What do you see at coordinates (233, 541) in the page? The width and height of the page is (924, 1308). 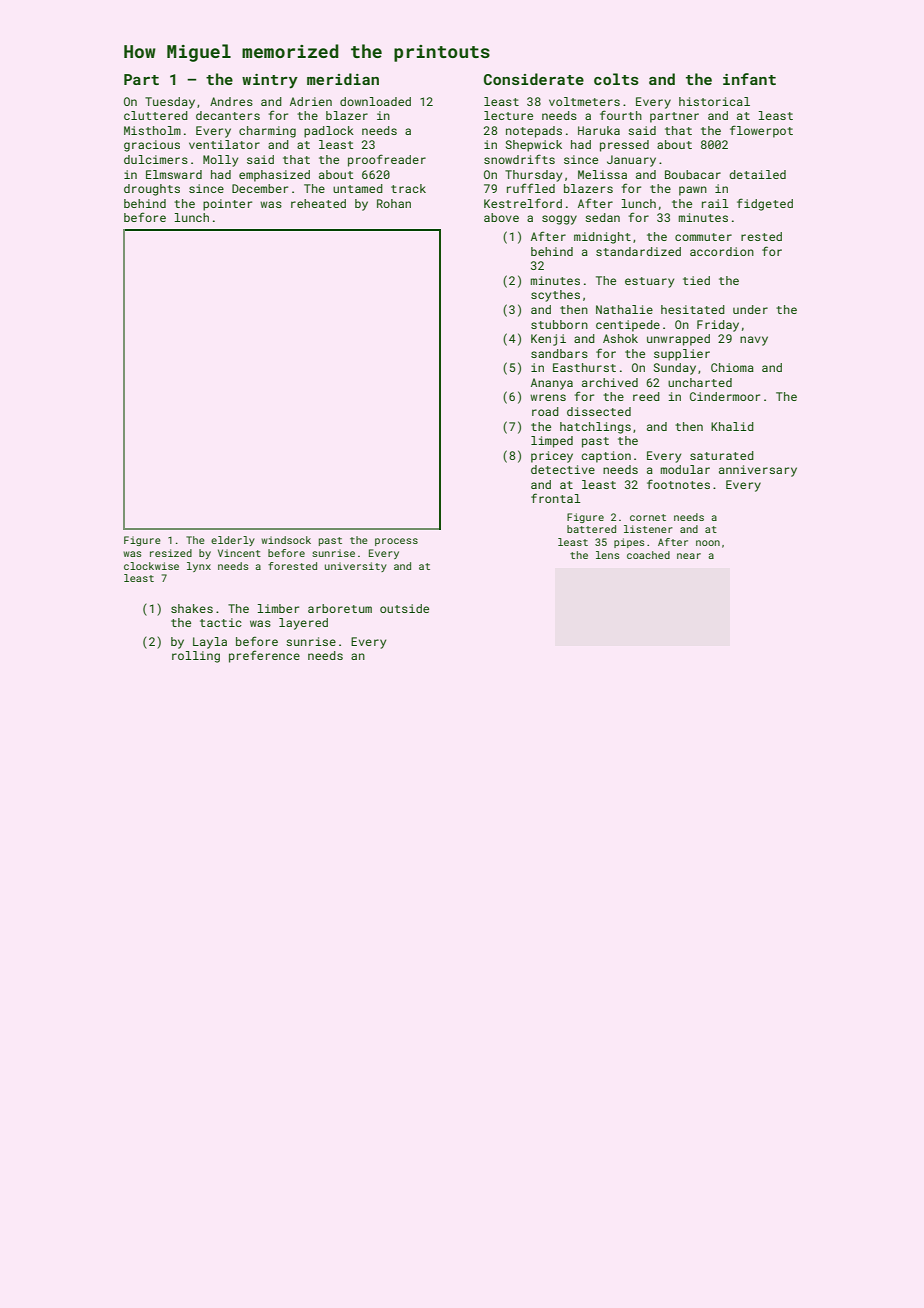 I see `elderly` at bounding box center [233, 541].
